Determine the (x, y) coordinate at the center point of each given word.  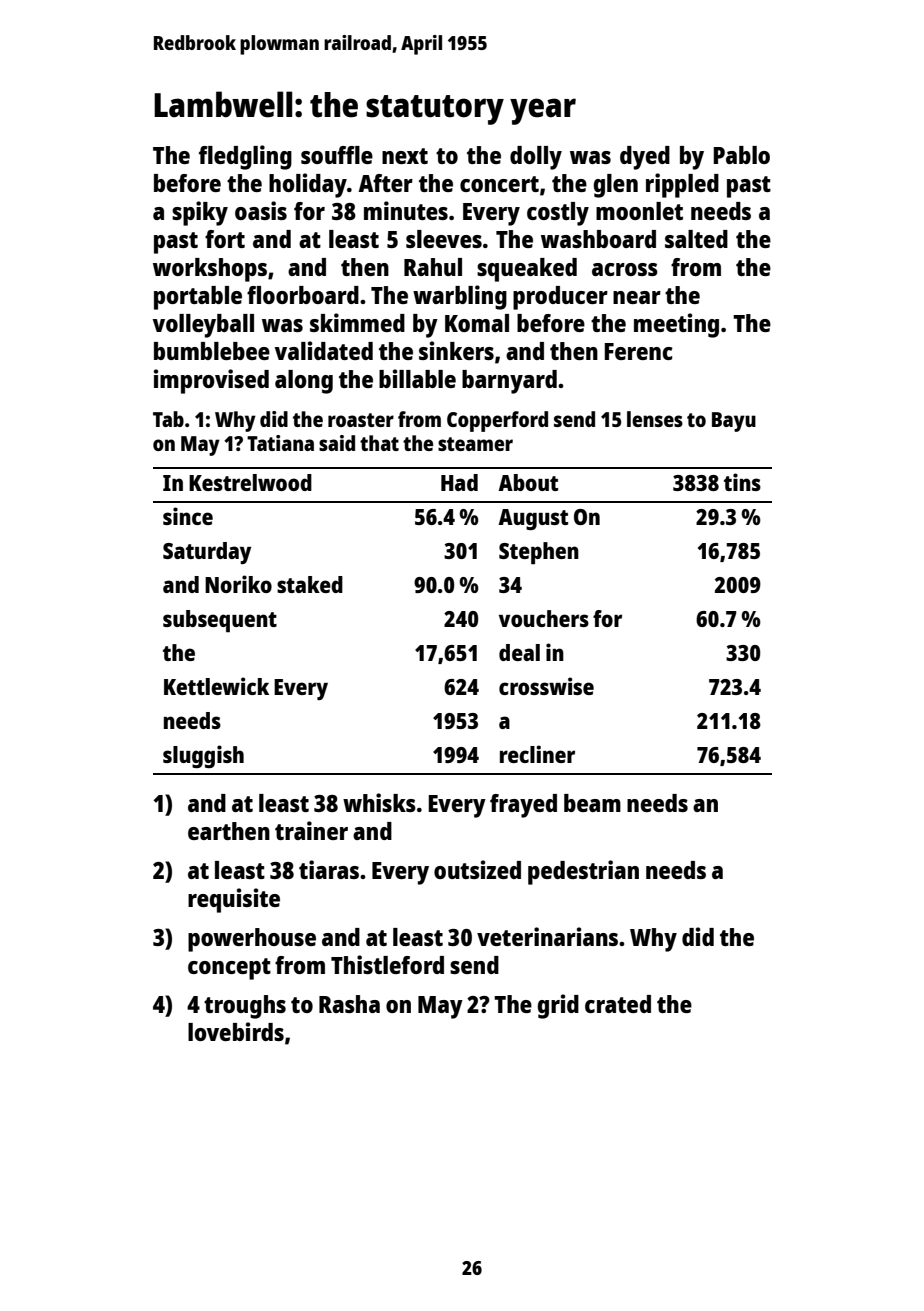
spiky (200, 213)
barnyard (509, 382)
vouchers (544, 618)
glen (615, 186)
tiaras (329, 869)
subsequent (220, 621)
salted (696, 239)
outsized (477, 869)
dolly (536, 158)
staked (310, 584)
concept (229, 969)
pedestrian (583, 872)
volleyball (203, 326)
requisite (234, 900)
